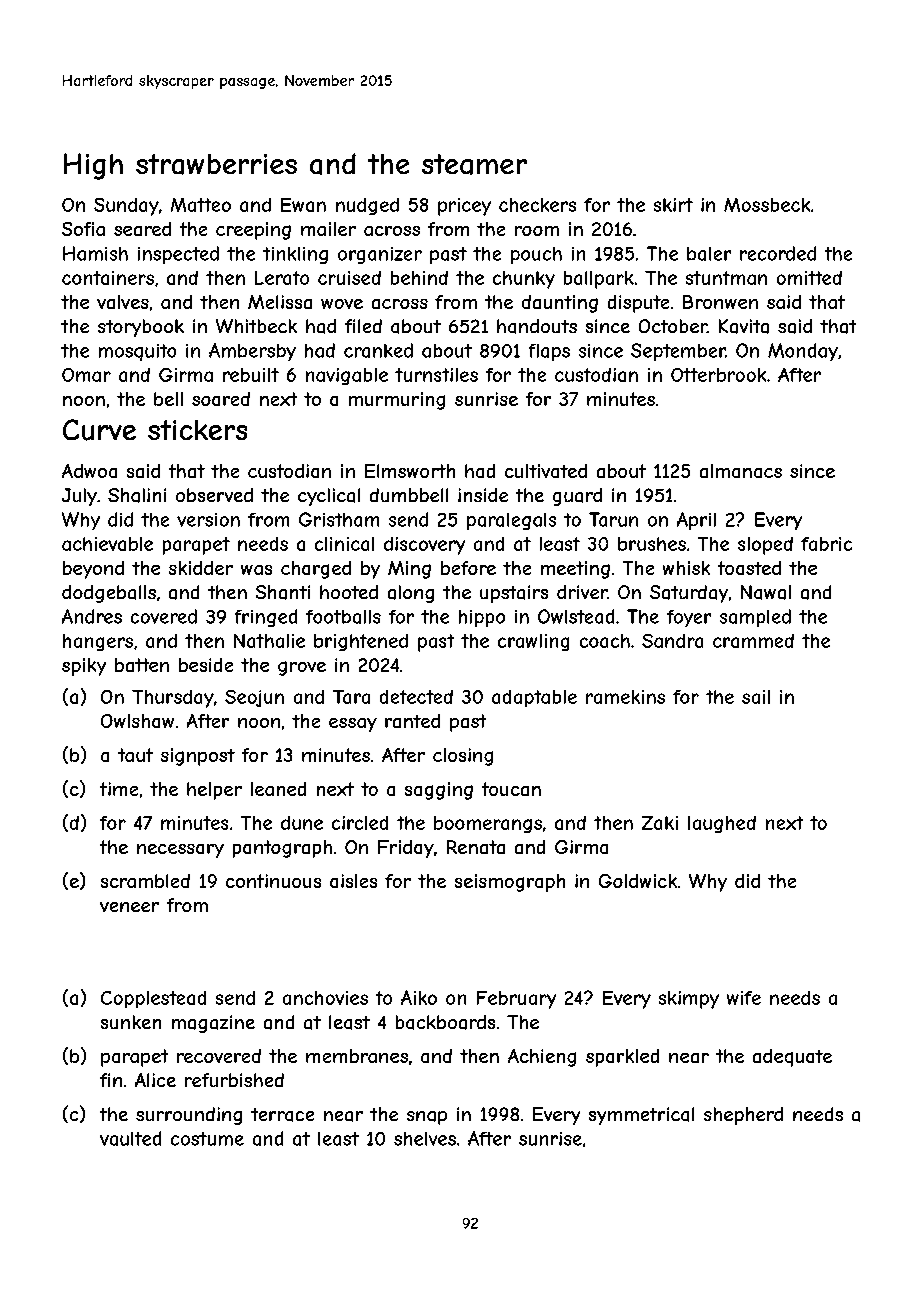 This image has height=1311, width=924. I want to click on Sunday, so click(126, 207).
